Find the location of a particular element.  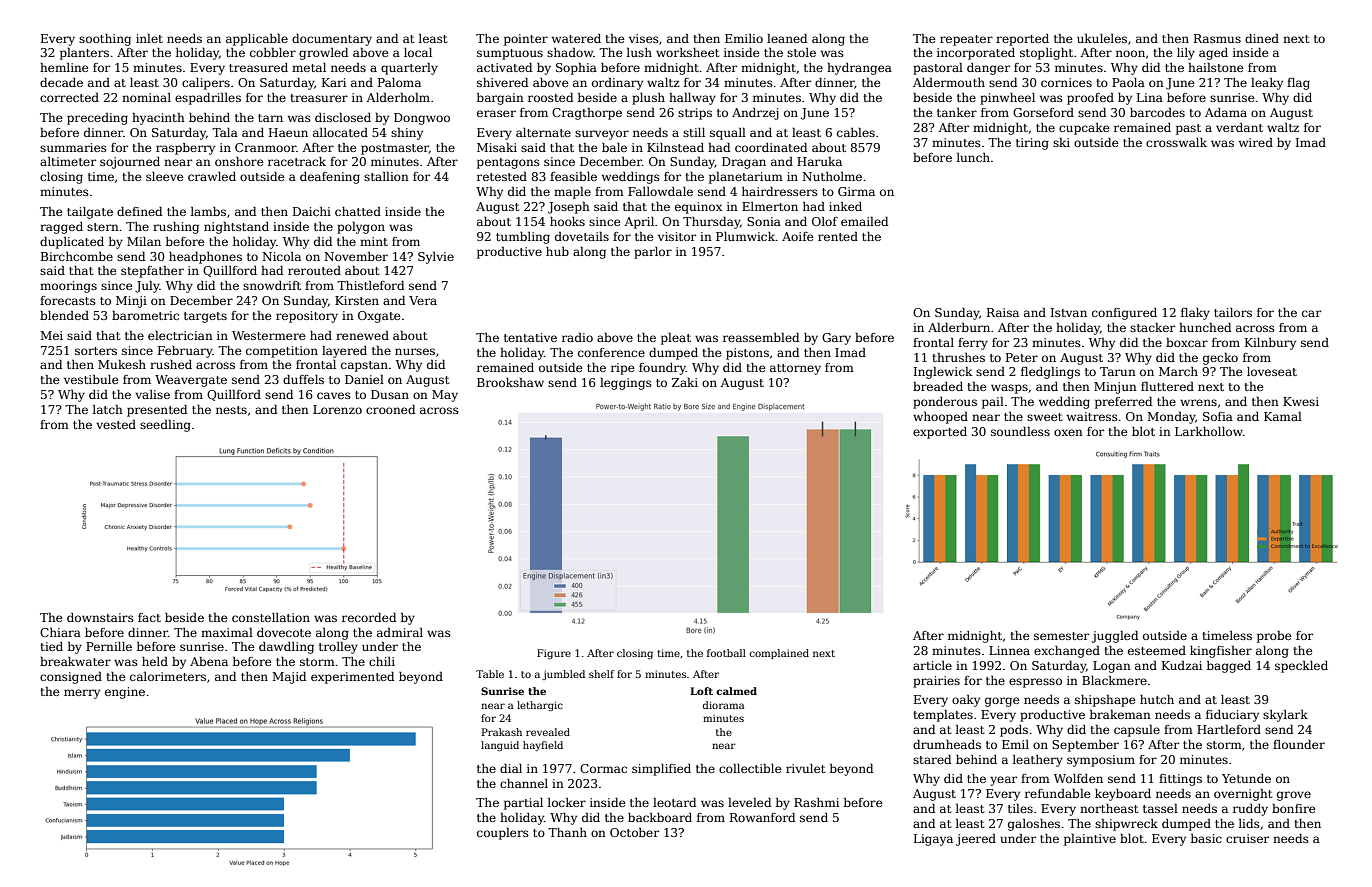

tailors is located at coordinates (1233, 312).
